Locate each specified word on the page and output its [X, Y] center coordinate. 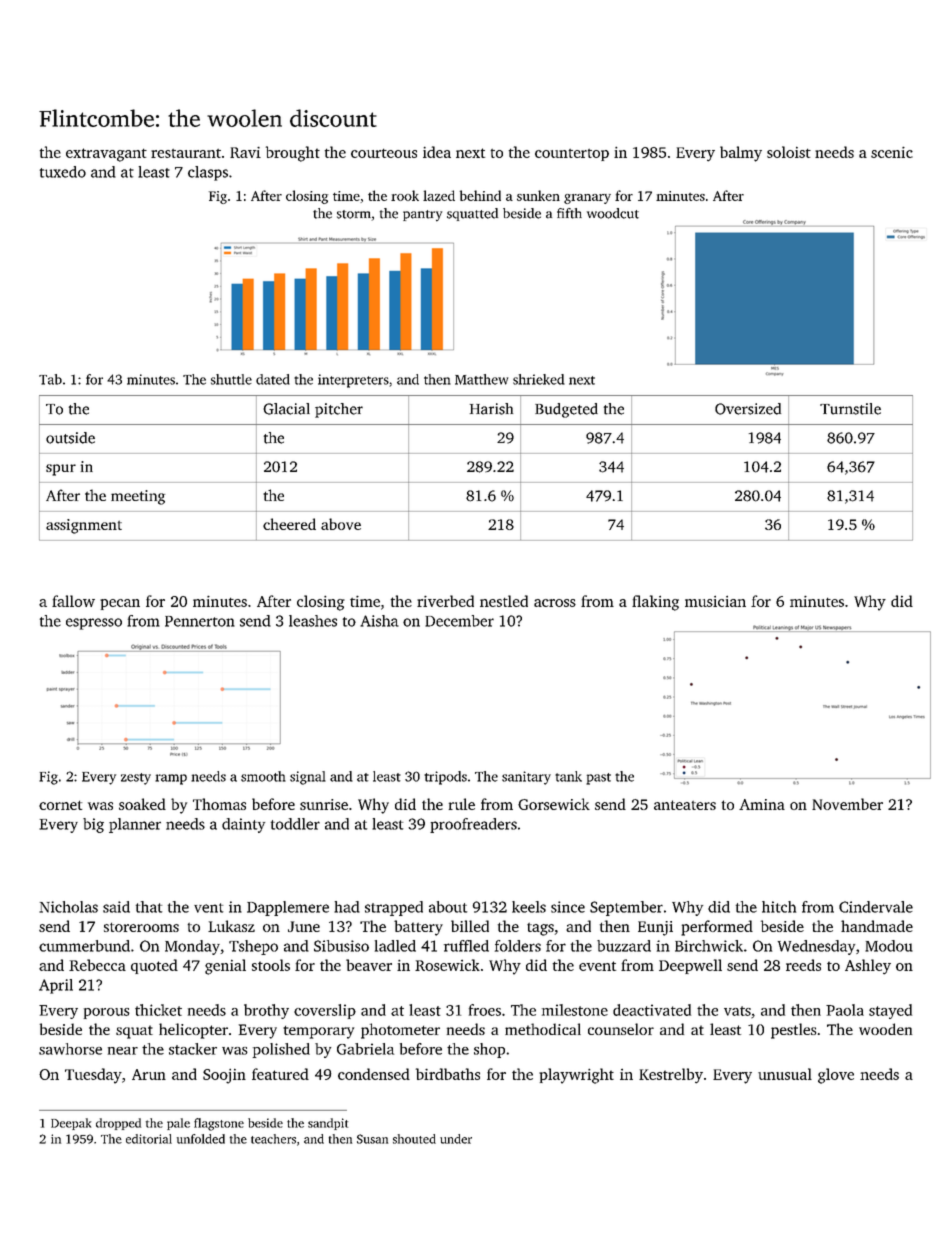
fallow [73, 601]
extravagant [106, 155]
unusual [785, 1074]
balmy [741, 154]
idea [437, 152]
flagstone [219, 1124]
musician [715, 601]
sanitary [526, 778]
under [456, 1139]
